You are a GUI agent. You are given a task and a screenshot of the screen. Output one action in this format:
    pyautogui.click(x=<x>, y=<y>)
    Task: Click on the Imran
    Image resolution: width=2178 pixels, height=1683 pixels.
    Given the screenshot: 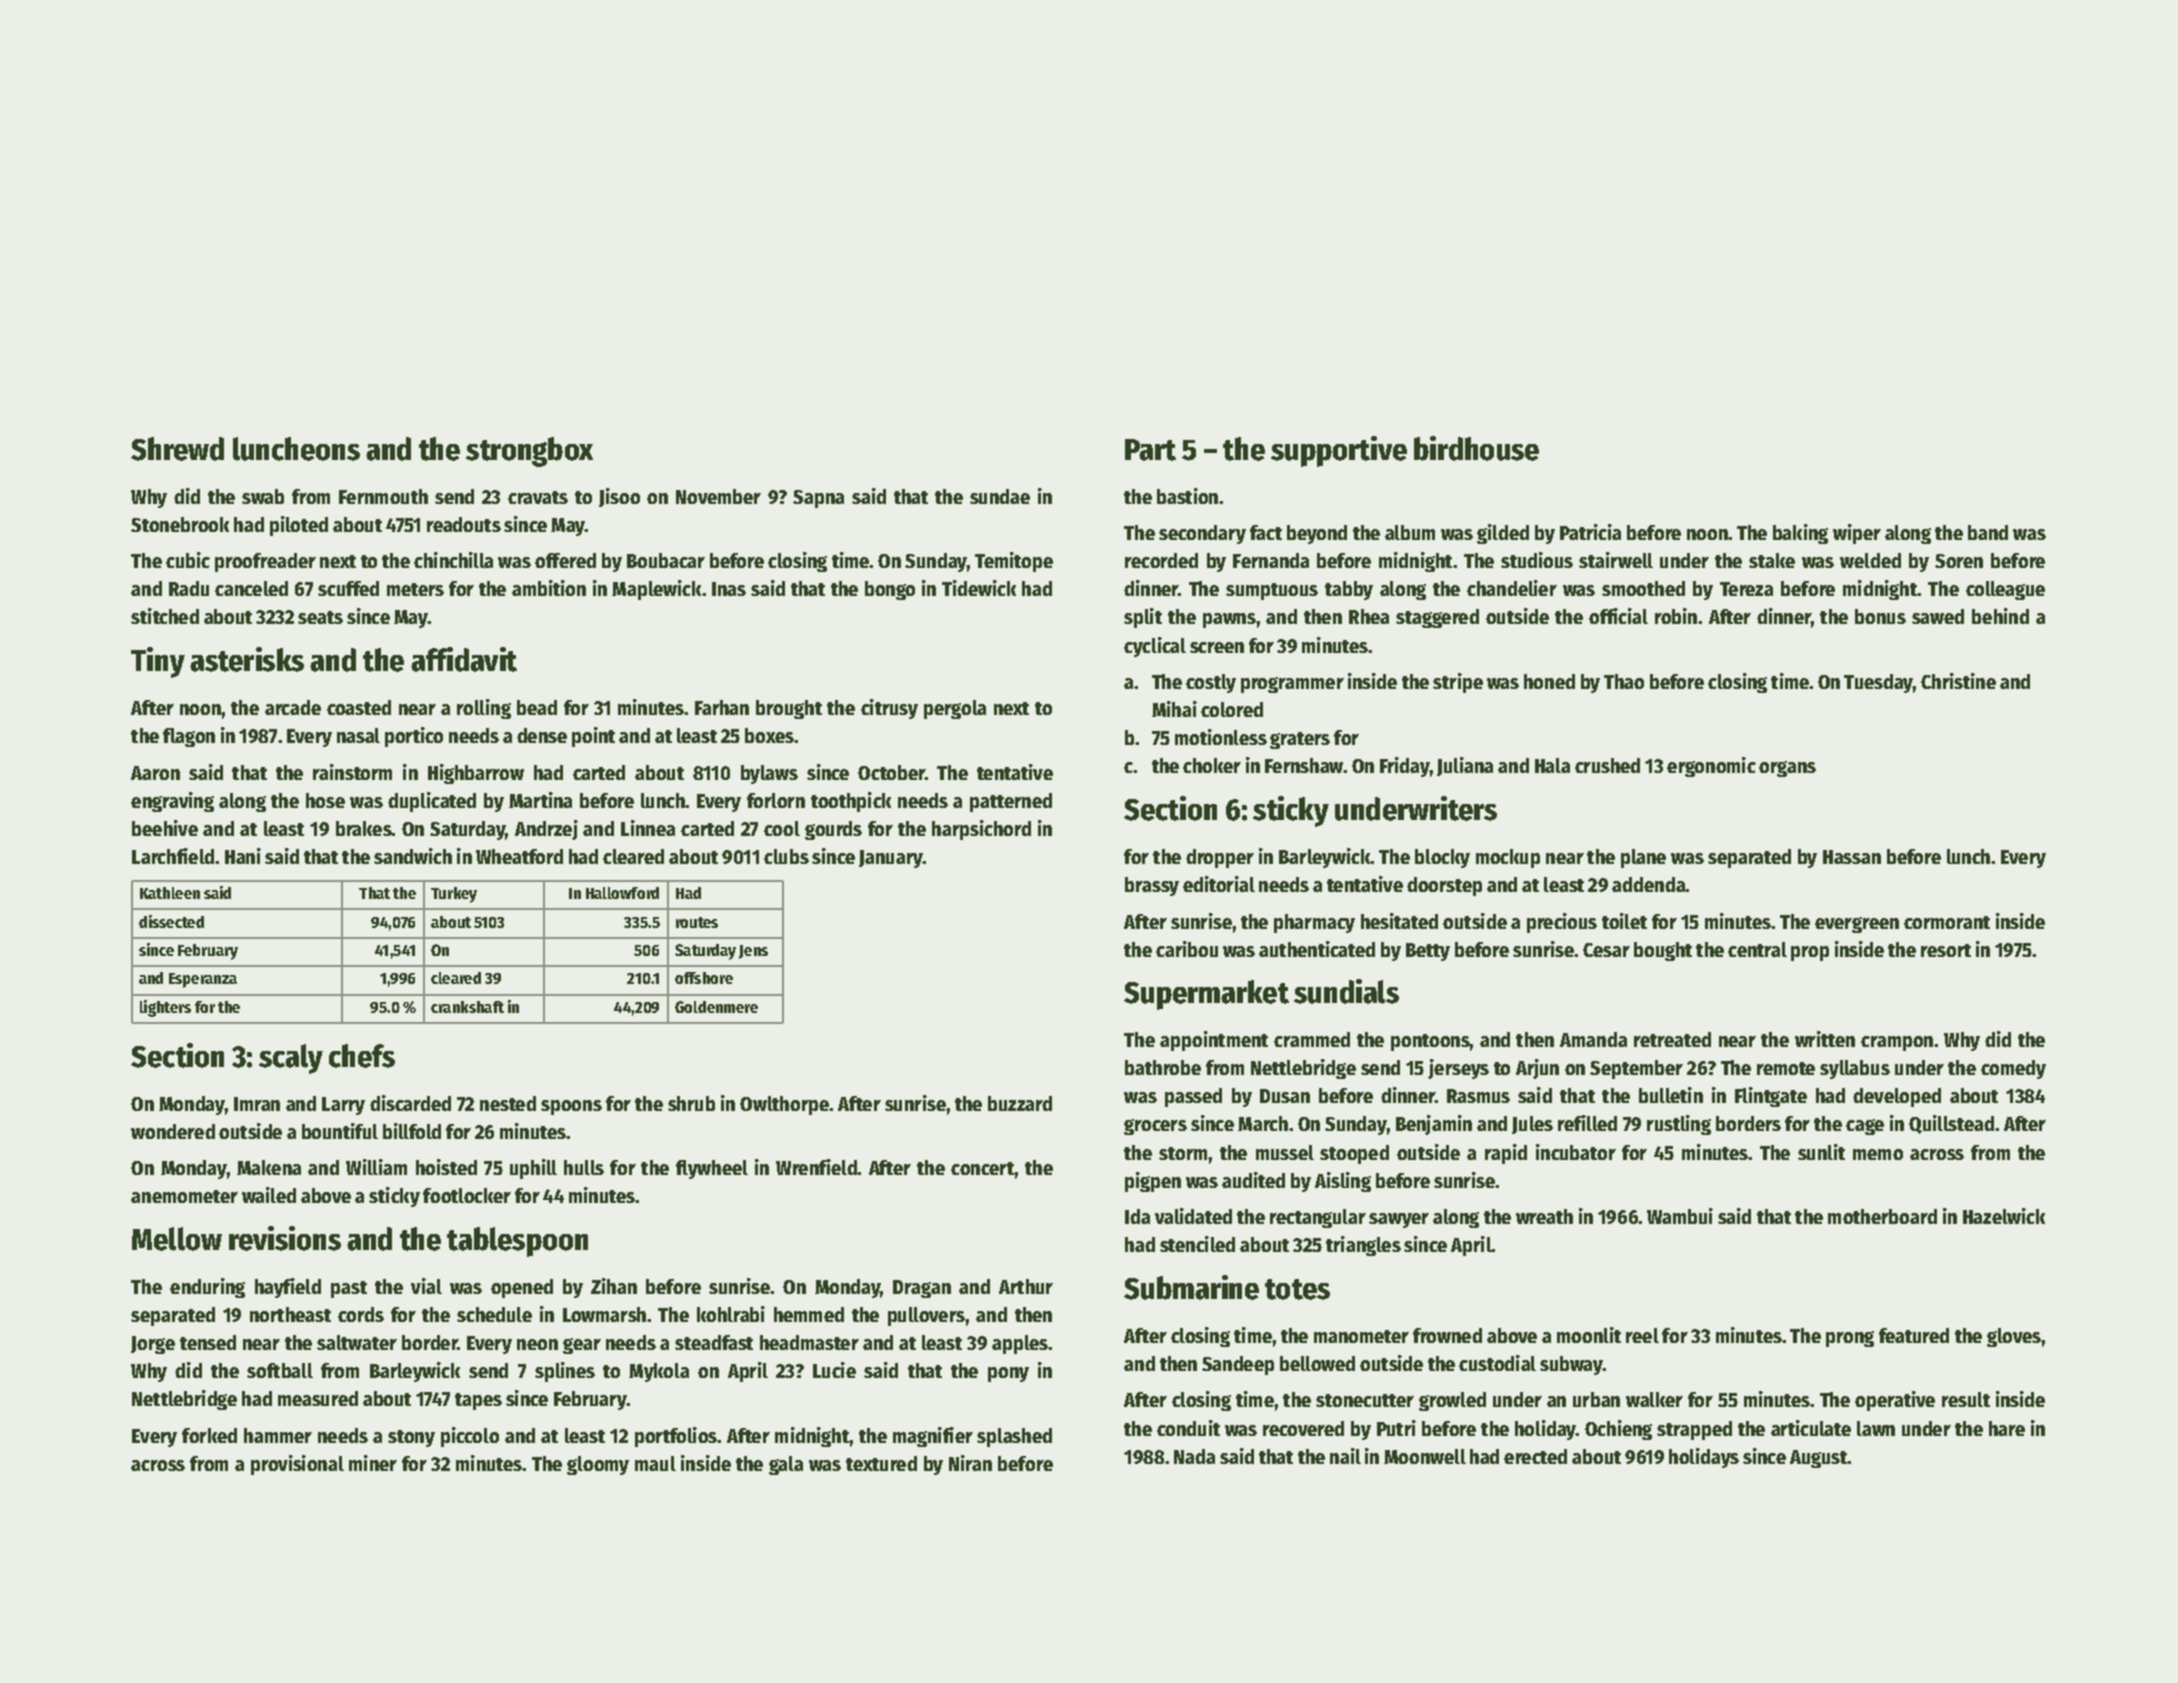 What is the action you would take?
    pyautogui.click(x=257, y=1104)
